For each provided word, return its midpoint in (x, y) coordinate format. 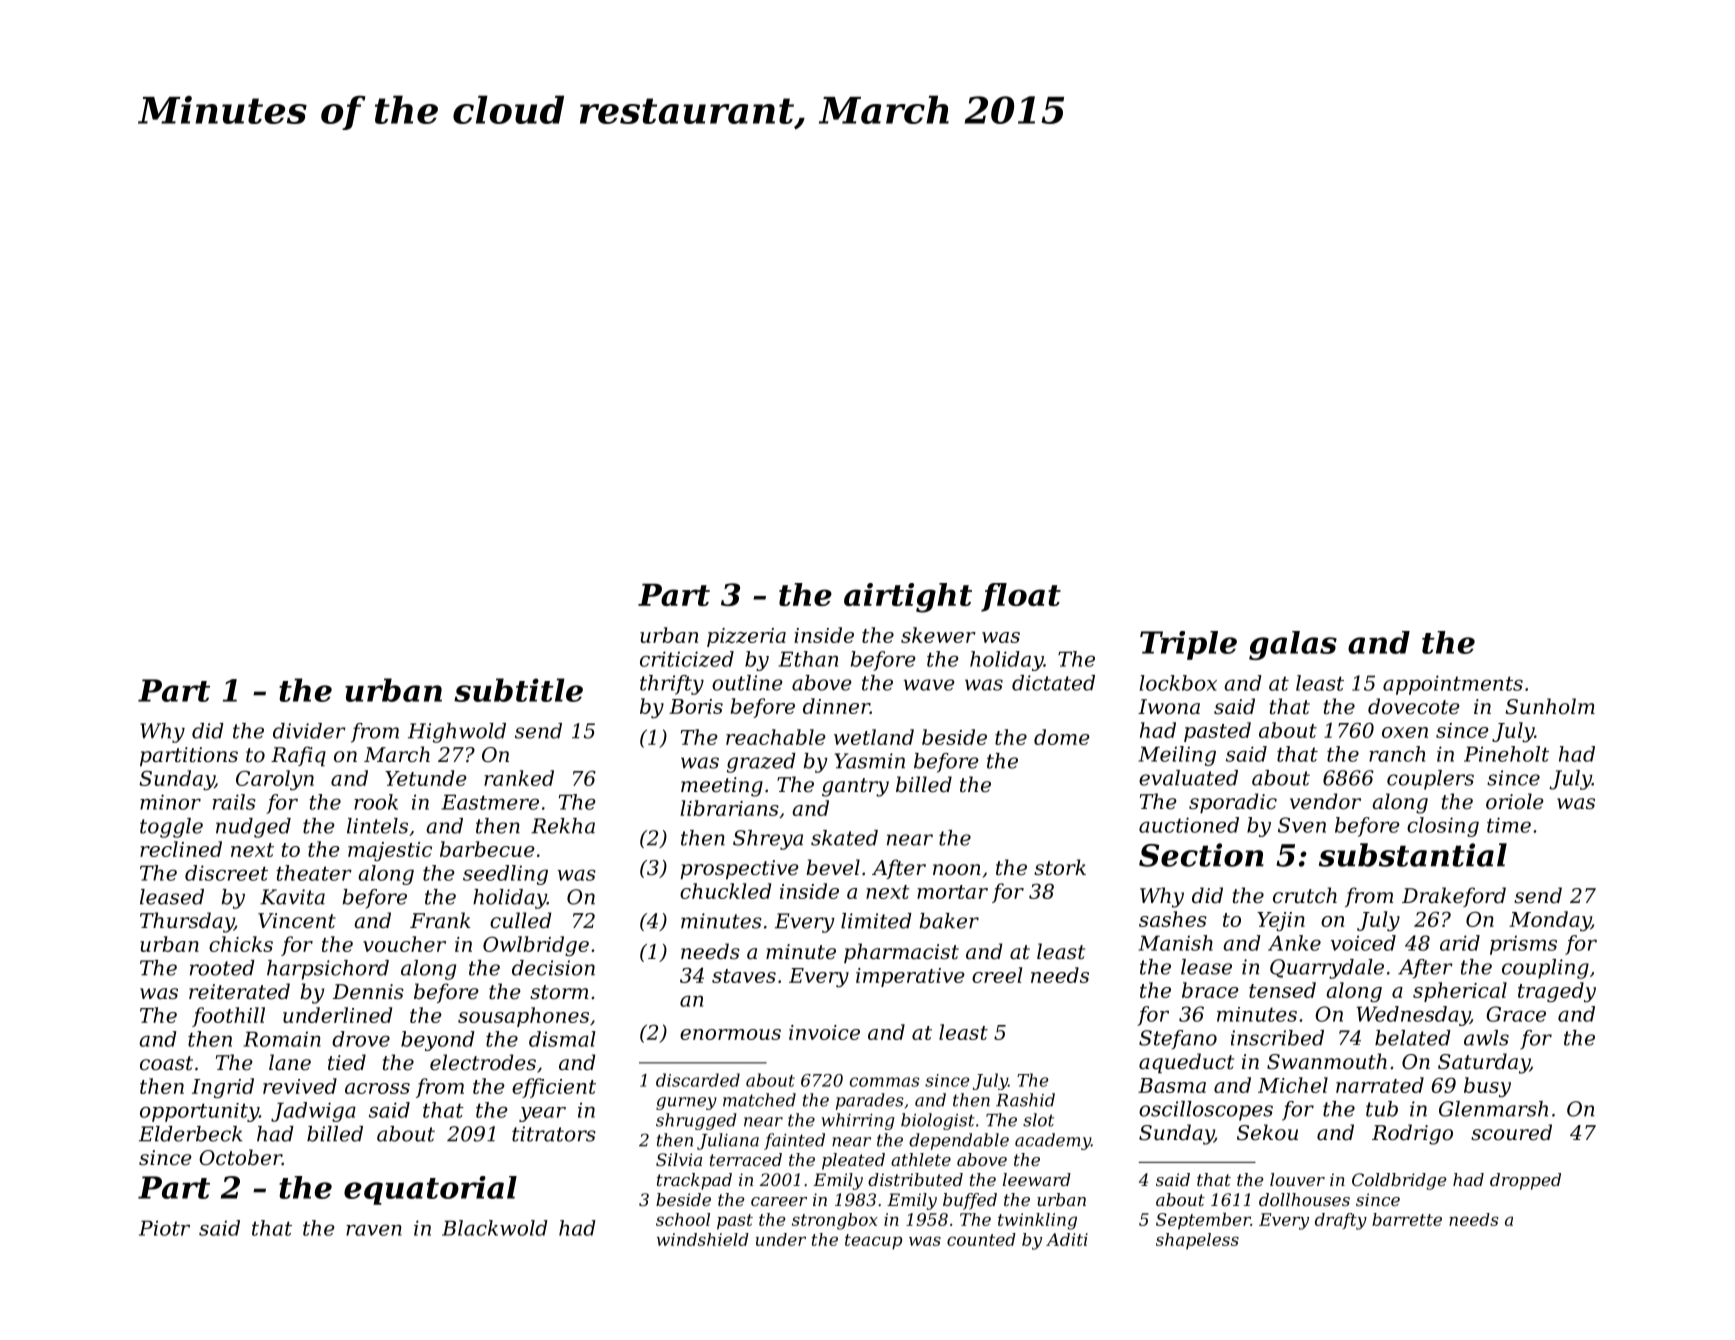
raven (374, 1230)
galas (1293, 645)
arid (1460, 943)
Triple (1188, 645)
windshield (703, 1239)
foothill (228, 1017)
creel (997, 975)
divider (309, 731)
